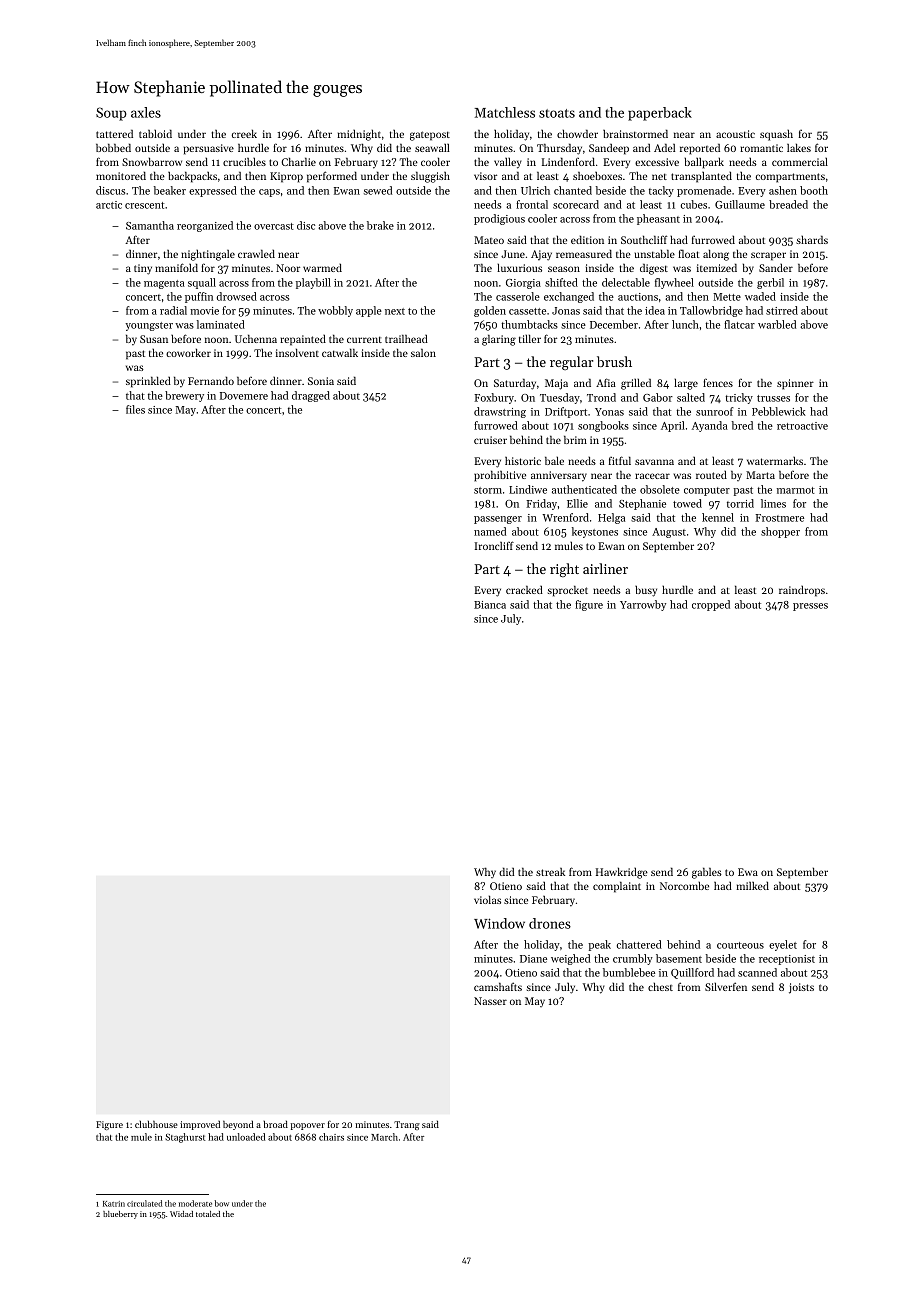 This document has height=1308, width=924. I want to click on files, so click(135, 409).
